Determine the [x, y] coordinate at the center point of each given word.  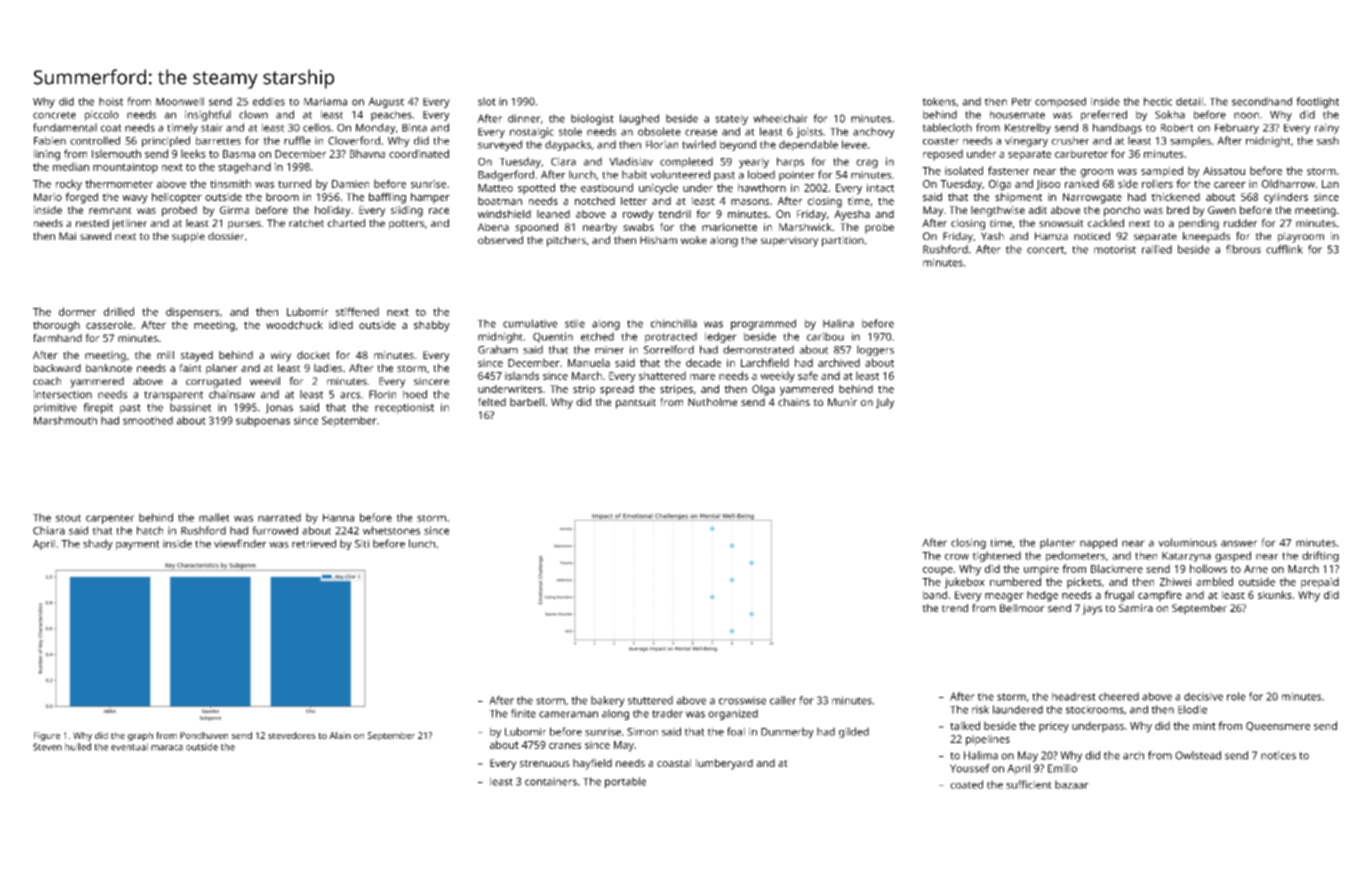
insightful [208, 115]
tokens [939, 101]
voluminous [1187, 542]
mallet [214, 517]
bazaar [1072, 784]
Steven [47, 747]
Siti [362, 544]
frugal [1119, 596]
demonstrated [758, 349]
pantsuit [636, 403]
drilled [119, 311]
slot [487, 101]
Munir [842, 402]
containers [551, 781]
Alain [340, 735]
